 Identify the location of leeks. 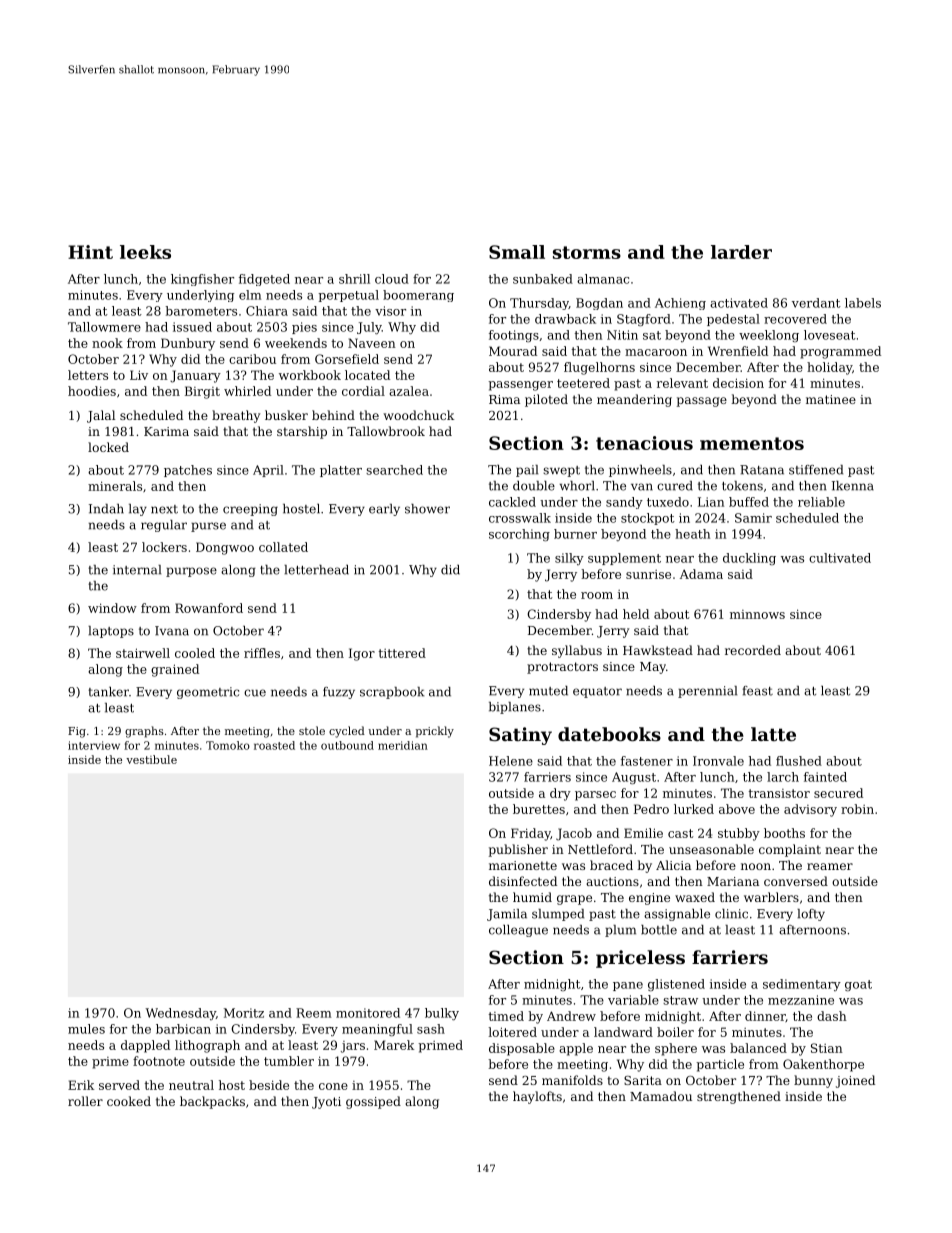
(145, 252).
